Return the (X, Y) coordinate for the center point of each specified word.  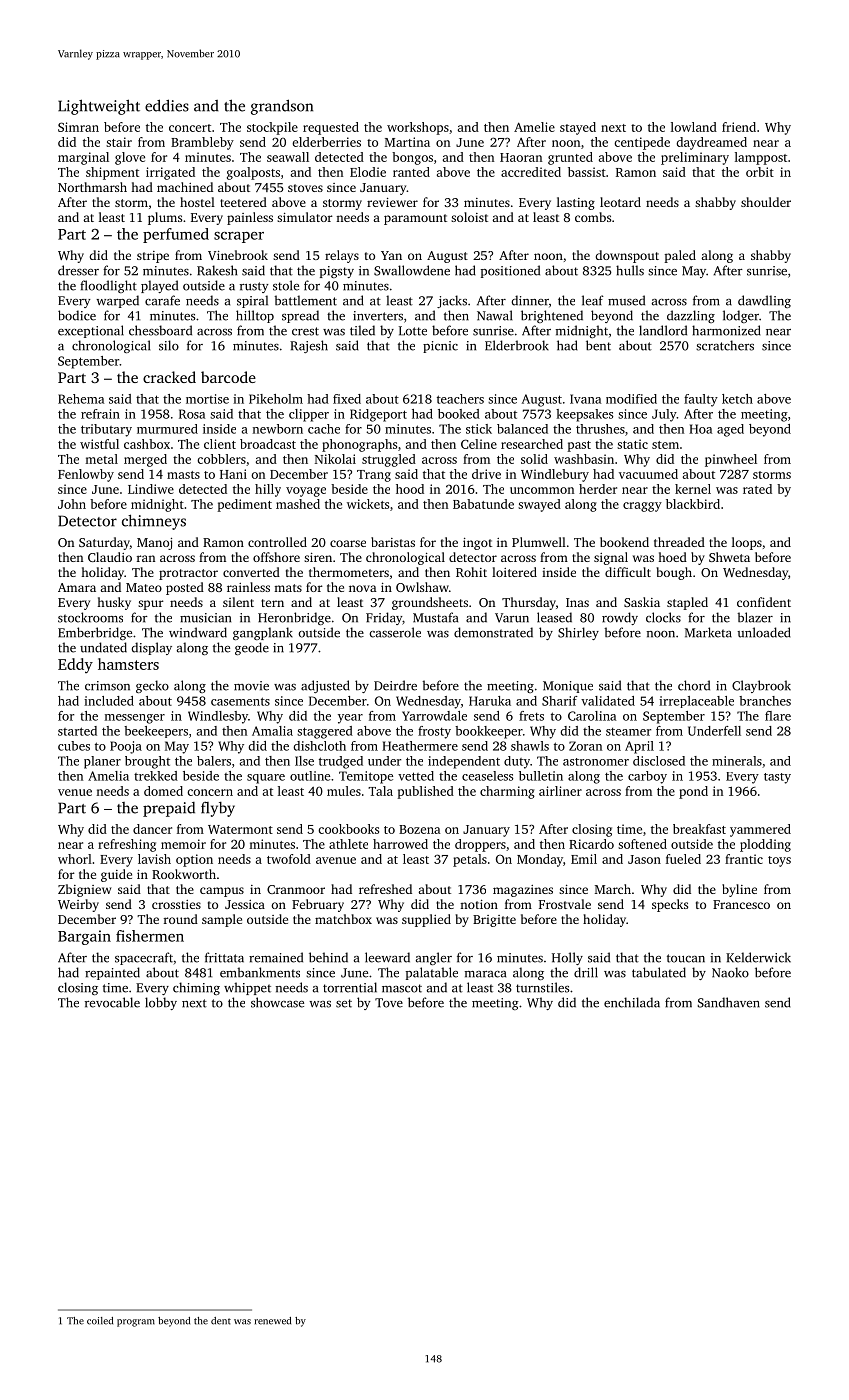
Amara (77, 587)
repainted (112, 973)
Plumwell (539, 542)
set (344, 1003)
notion (479, 904)
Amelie (534, 127)
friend (739, 127)
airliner (560, 791)
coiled (100, 1321)
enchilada (632, 1002)
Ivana (585, 399)
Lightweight (99, 107)
